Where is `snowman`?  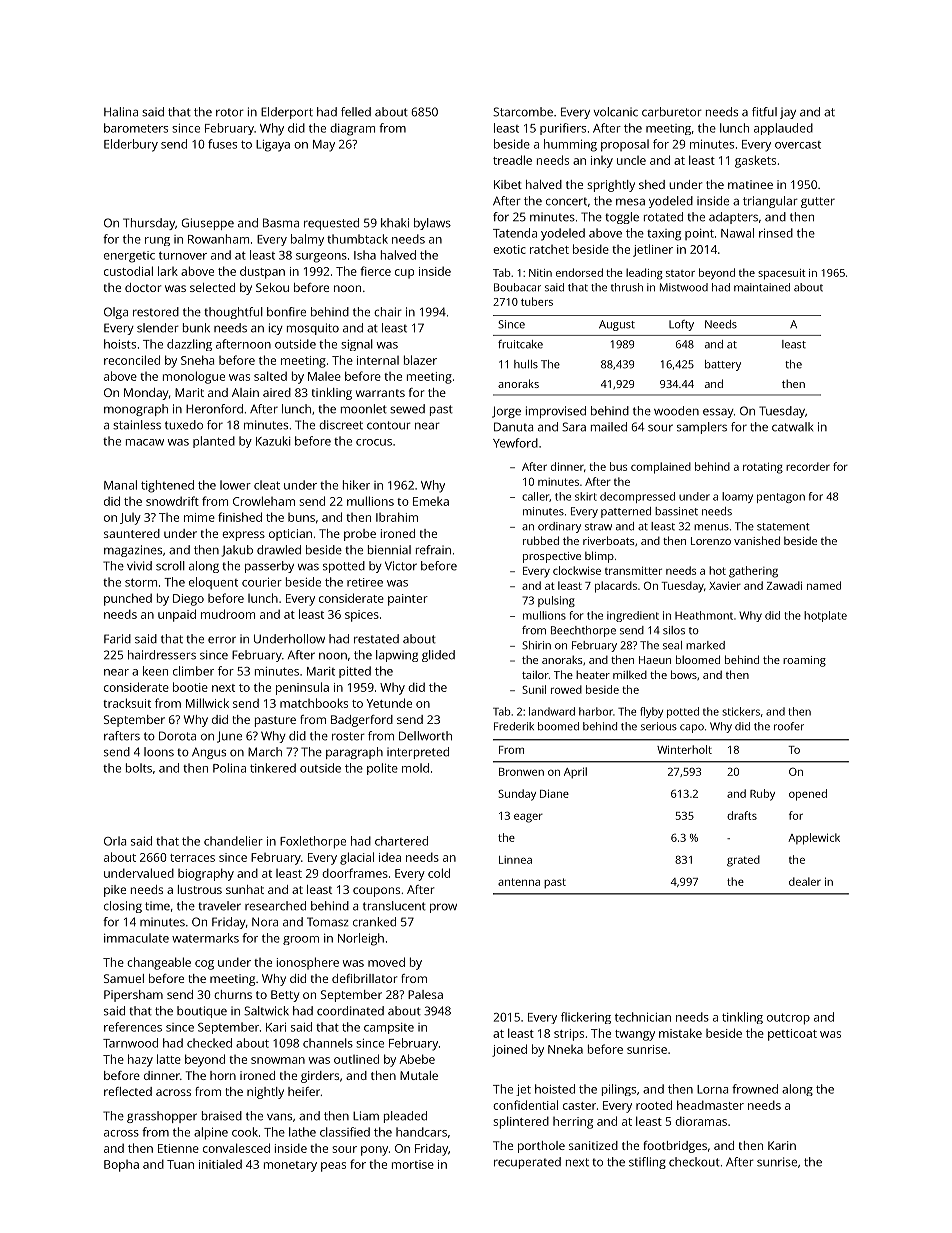 snowman is located at coordinates (278, 1060).
